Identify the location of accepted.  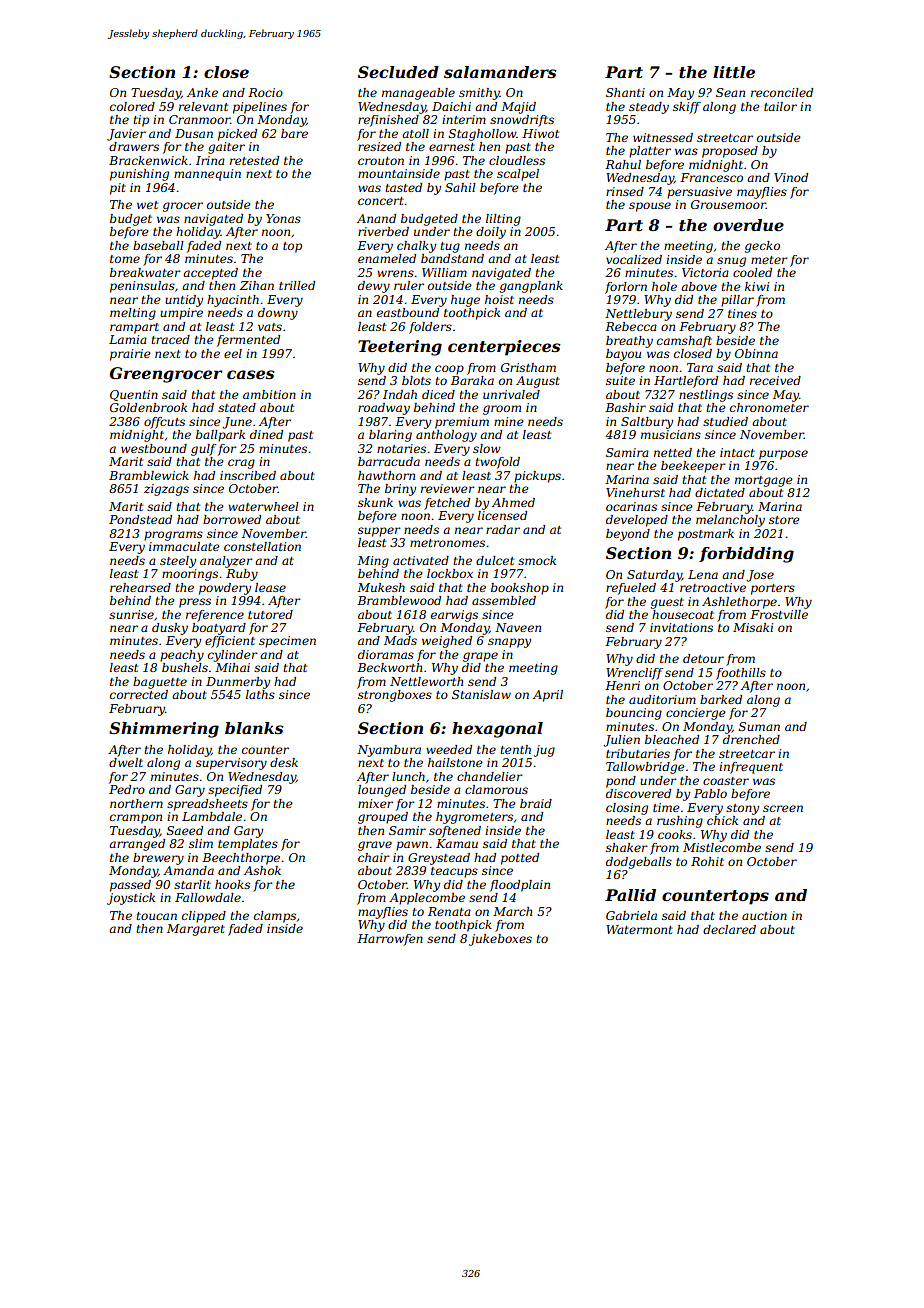
(210, 274).
